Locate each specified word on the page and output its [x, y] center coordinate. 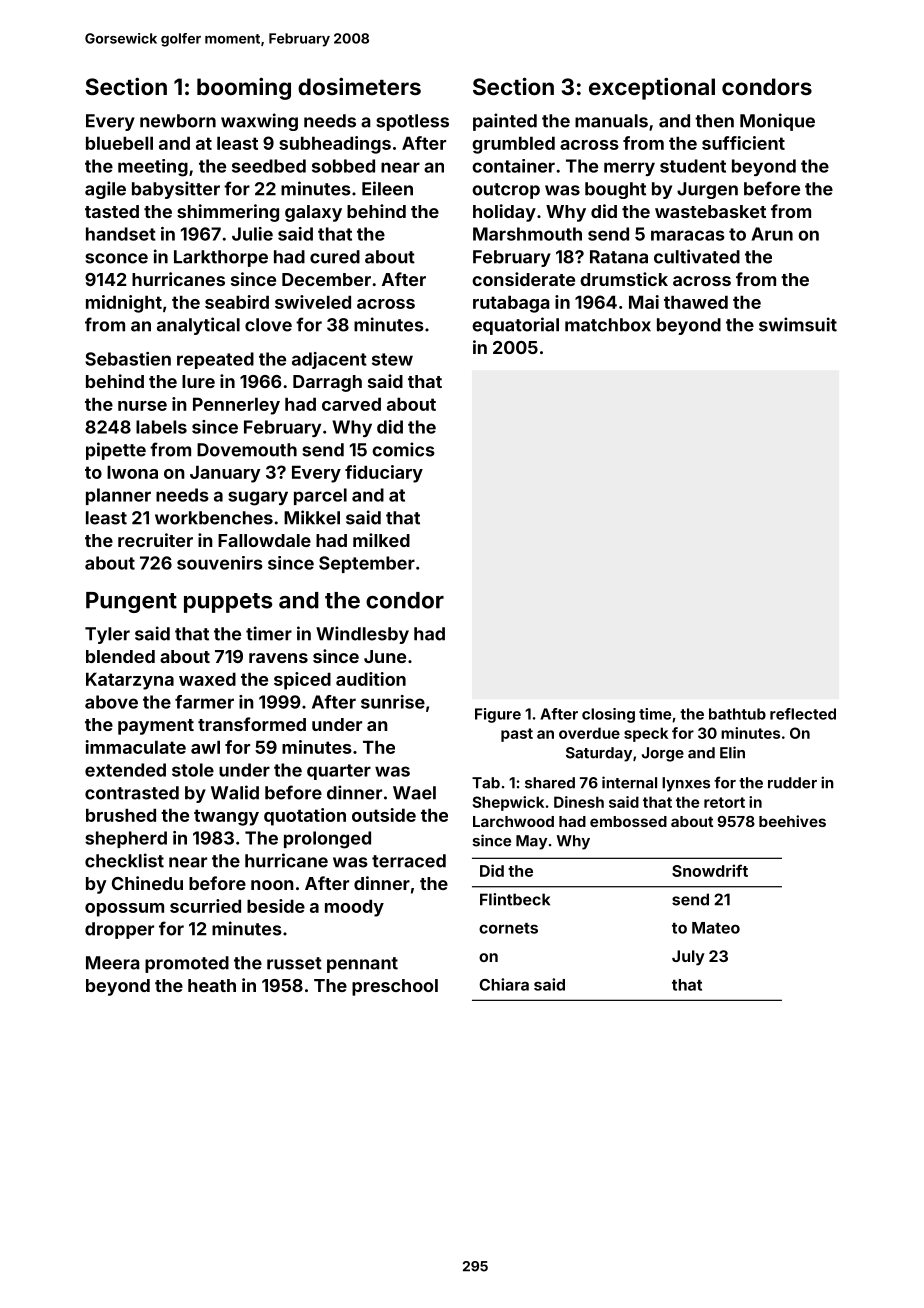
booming [244, 89]
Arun [772, 234]
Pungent [131, 602]
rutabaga [511, 304]
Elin [732, 752]
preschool [395, 987]
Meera [113, 963]
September [367, 564]
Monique [777, 122]
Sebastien [128, 359]
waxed [207, 679]
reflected [803, 714]
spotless [412, 122]
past [517, 735]
